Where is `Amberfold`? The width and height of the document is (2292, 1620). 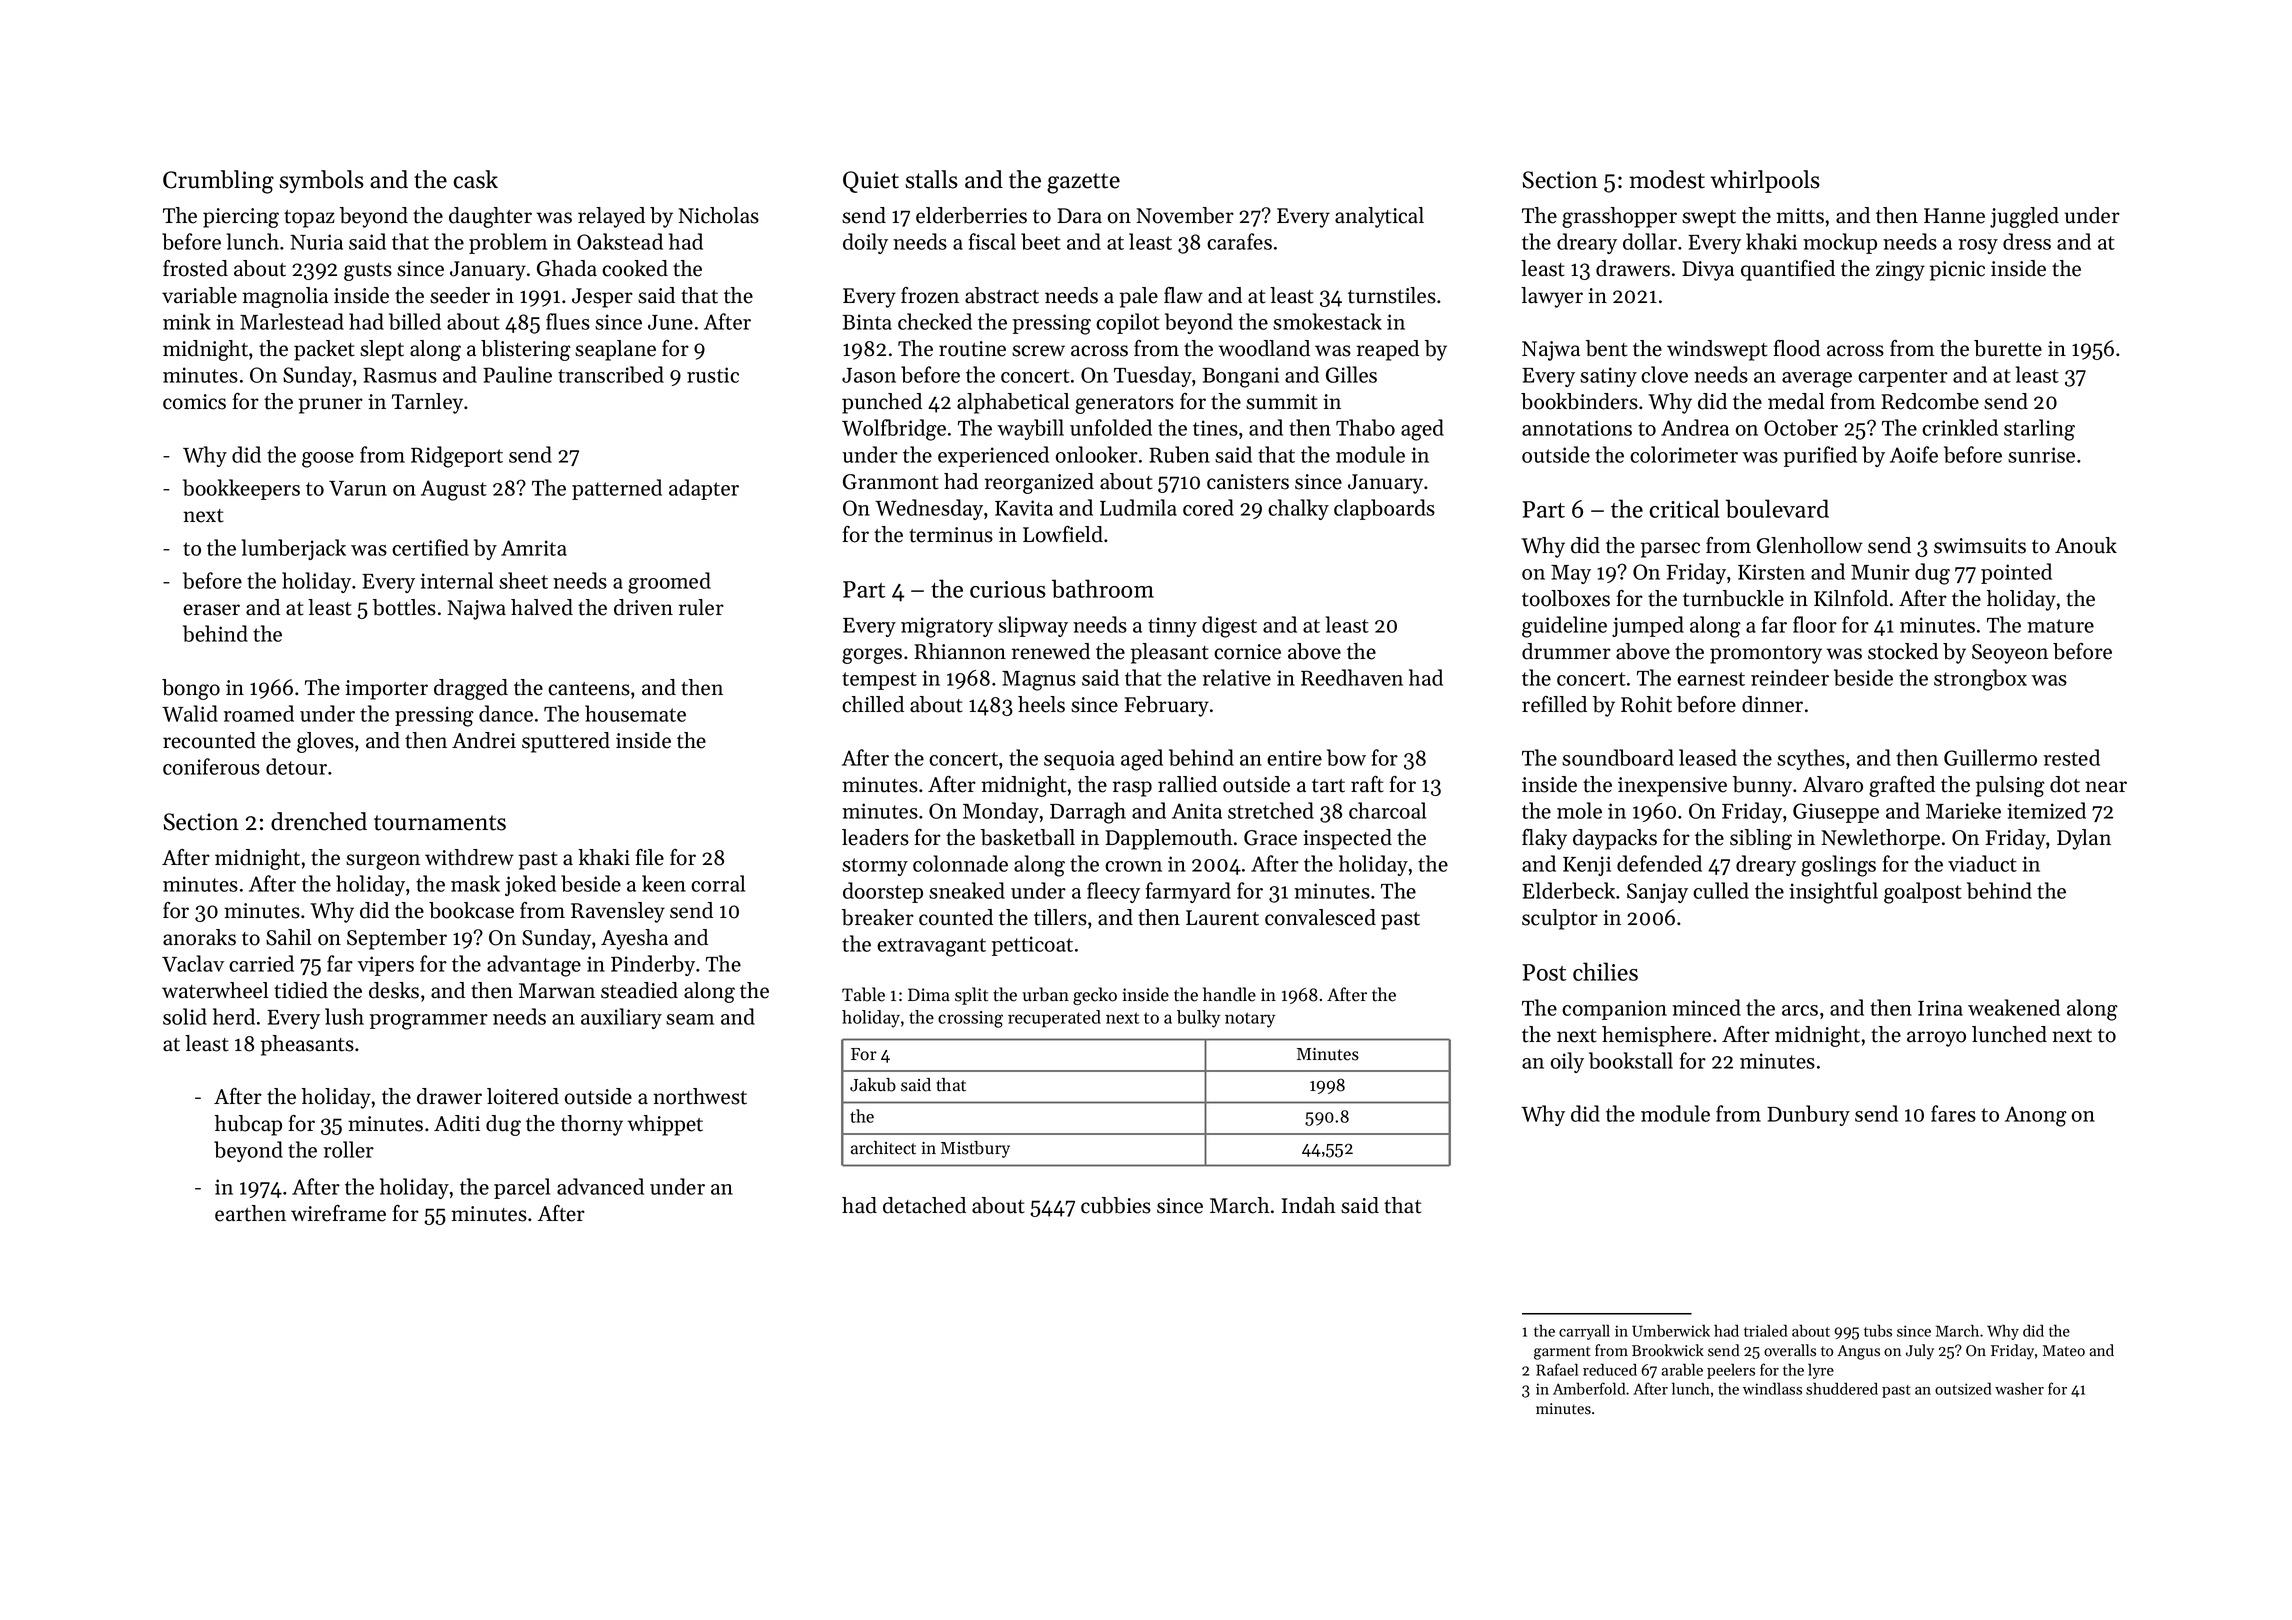 Amberfold is located at coordinates (1589, 1388).
